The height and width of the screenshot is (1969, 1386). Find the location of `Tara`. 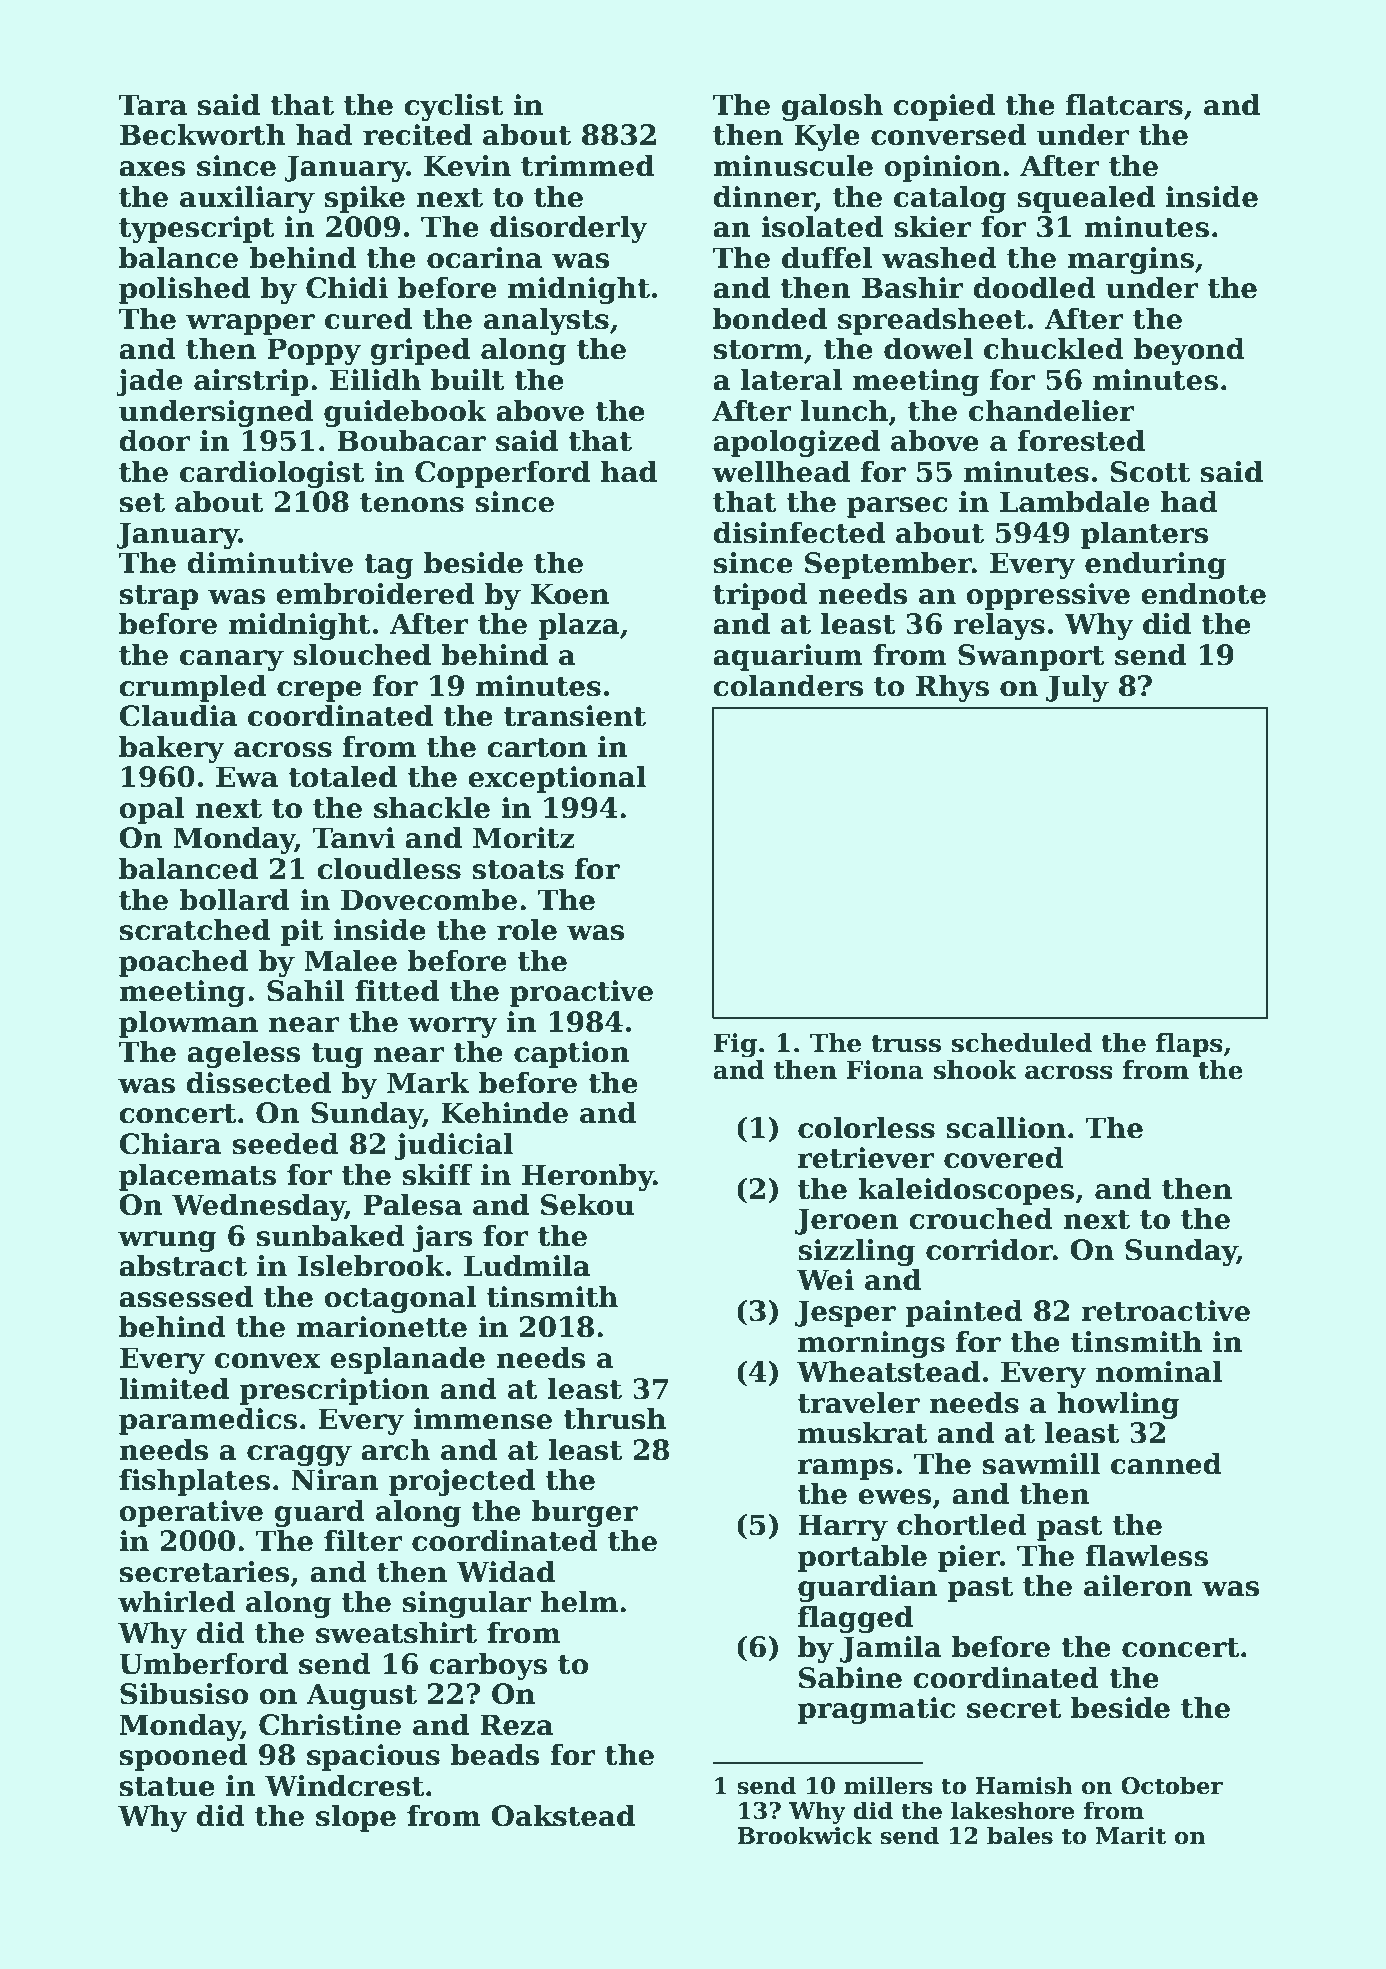

Tara is located at coordinates (153, 105).
